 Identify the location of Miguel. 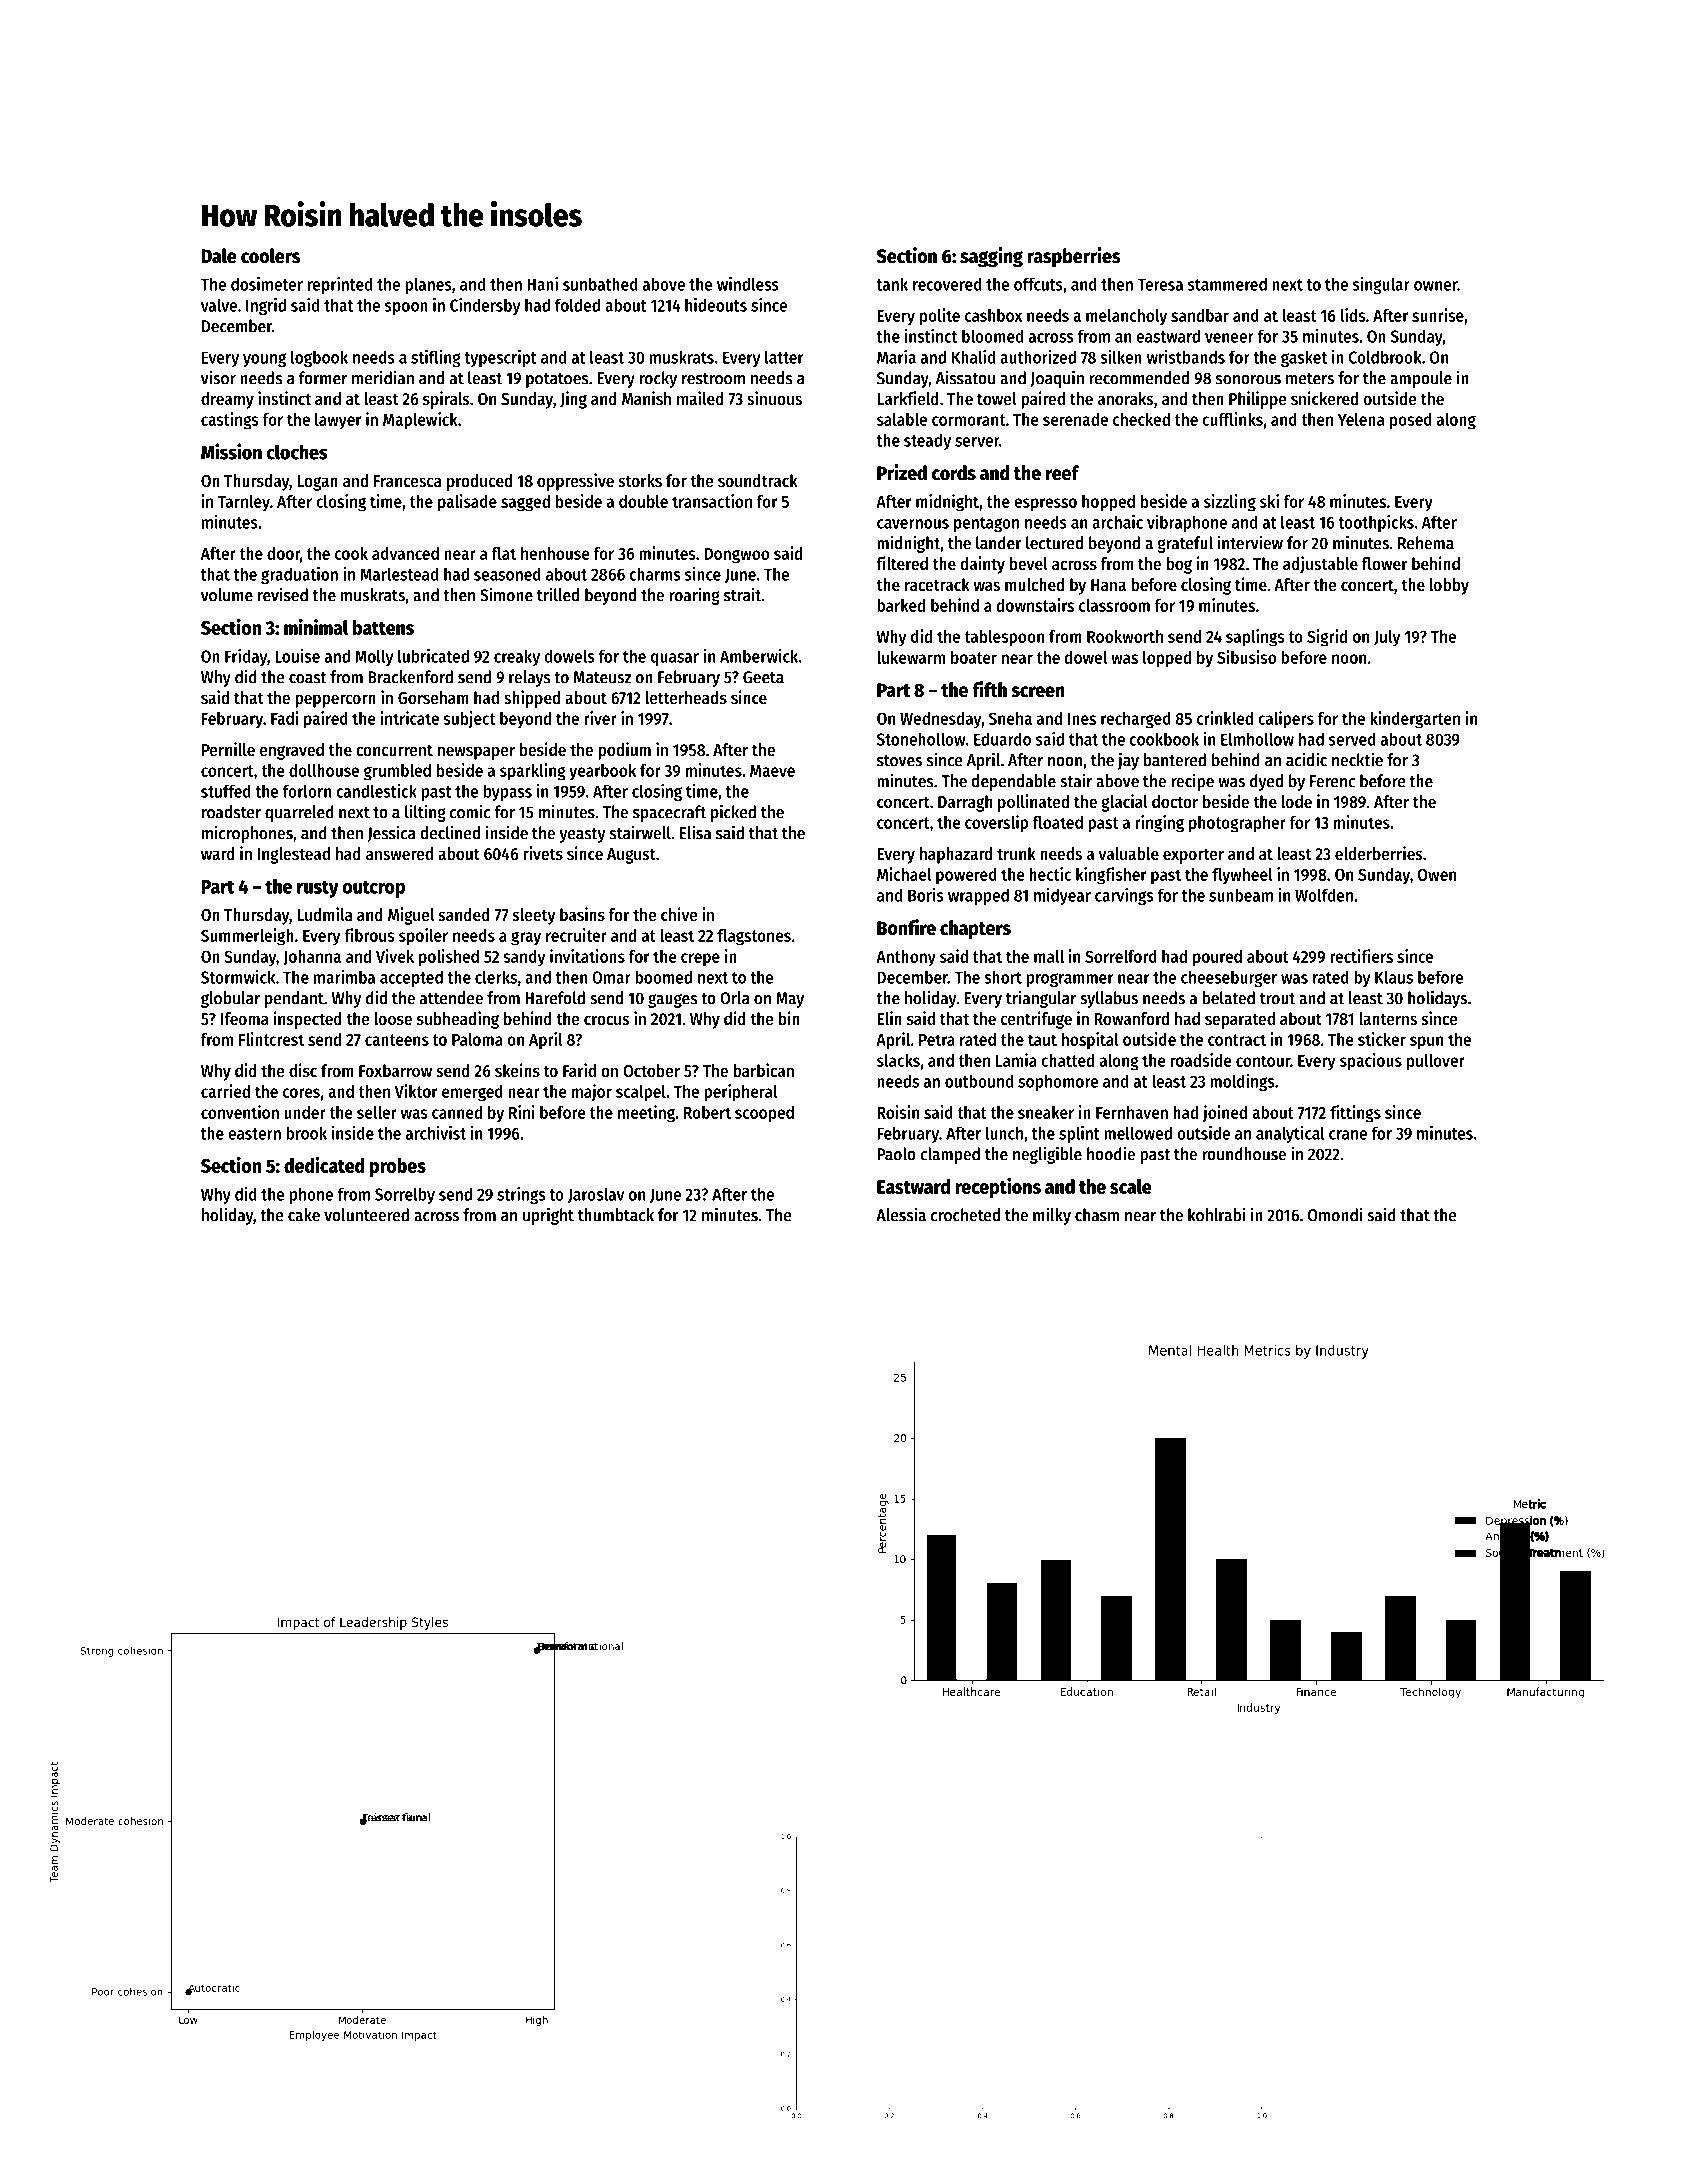
(411, 916).
